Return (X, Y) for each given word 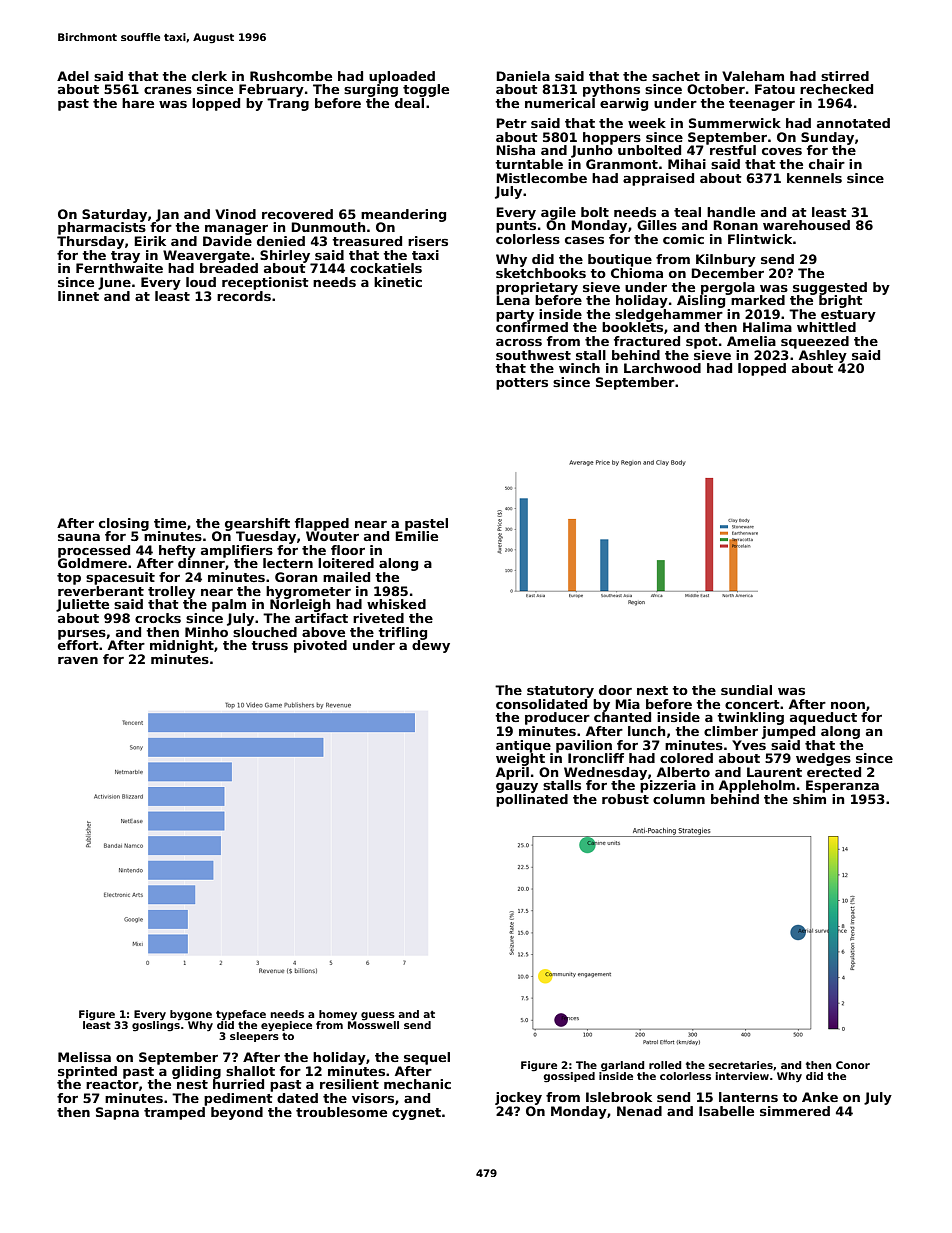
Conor (853, 1065)
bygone (191, 1015)
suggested (830, 288)
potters (522, 384)
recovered (297, 214)
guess (378, 1016)
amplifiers (237, 551)
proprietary (537, 288)
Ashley (823, 356)
